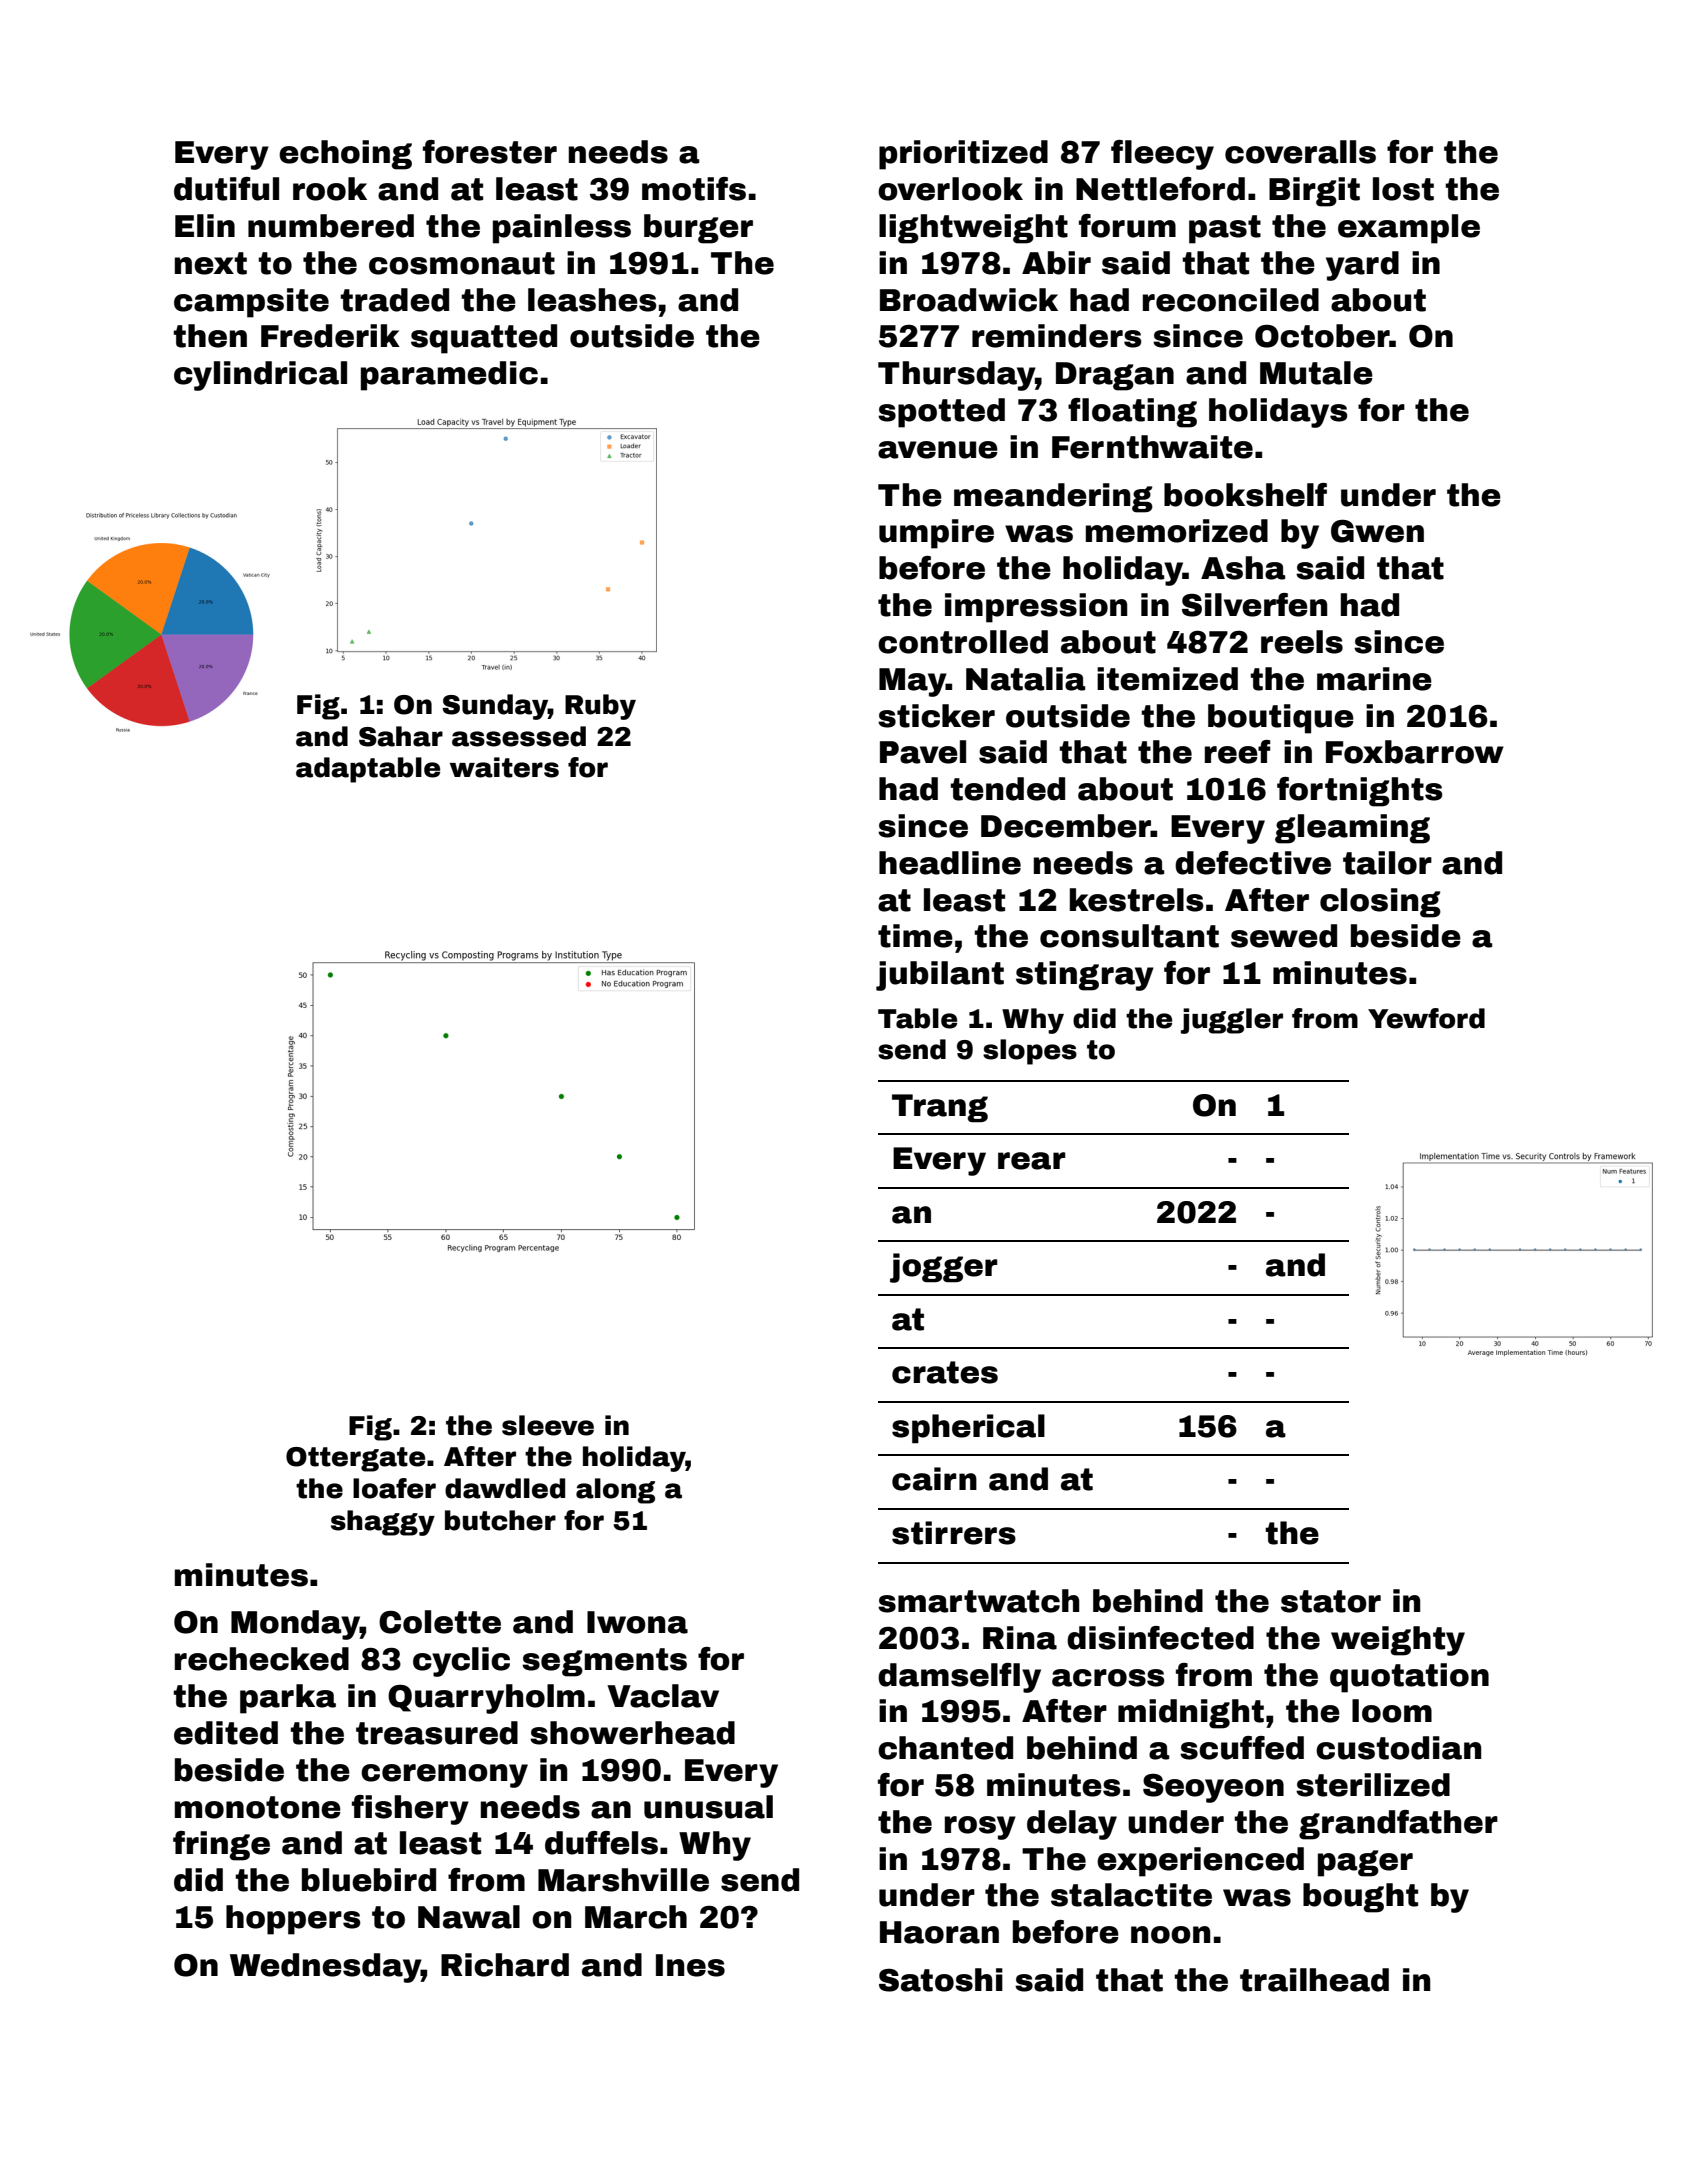 The image size is (1683, 2178). Describe the element at coordinates (548, 1425) in the screenshot. I see `sleeve` at that location.
